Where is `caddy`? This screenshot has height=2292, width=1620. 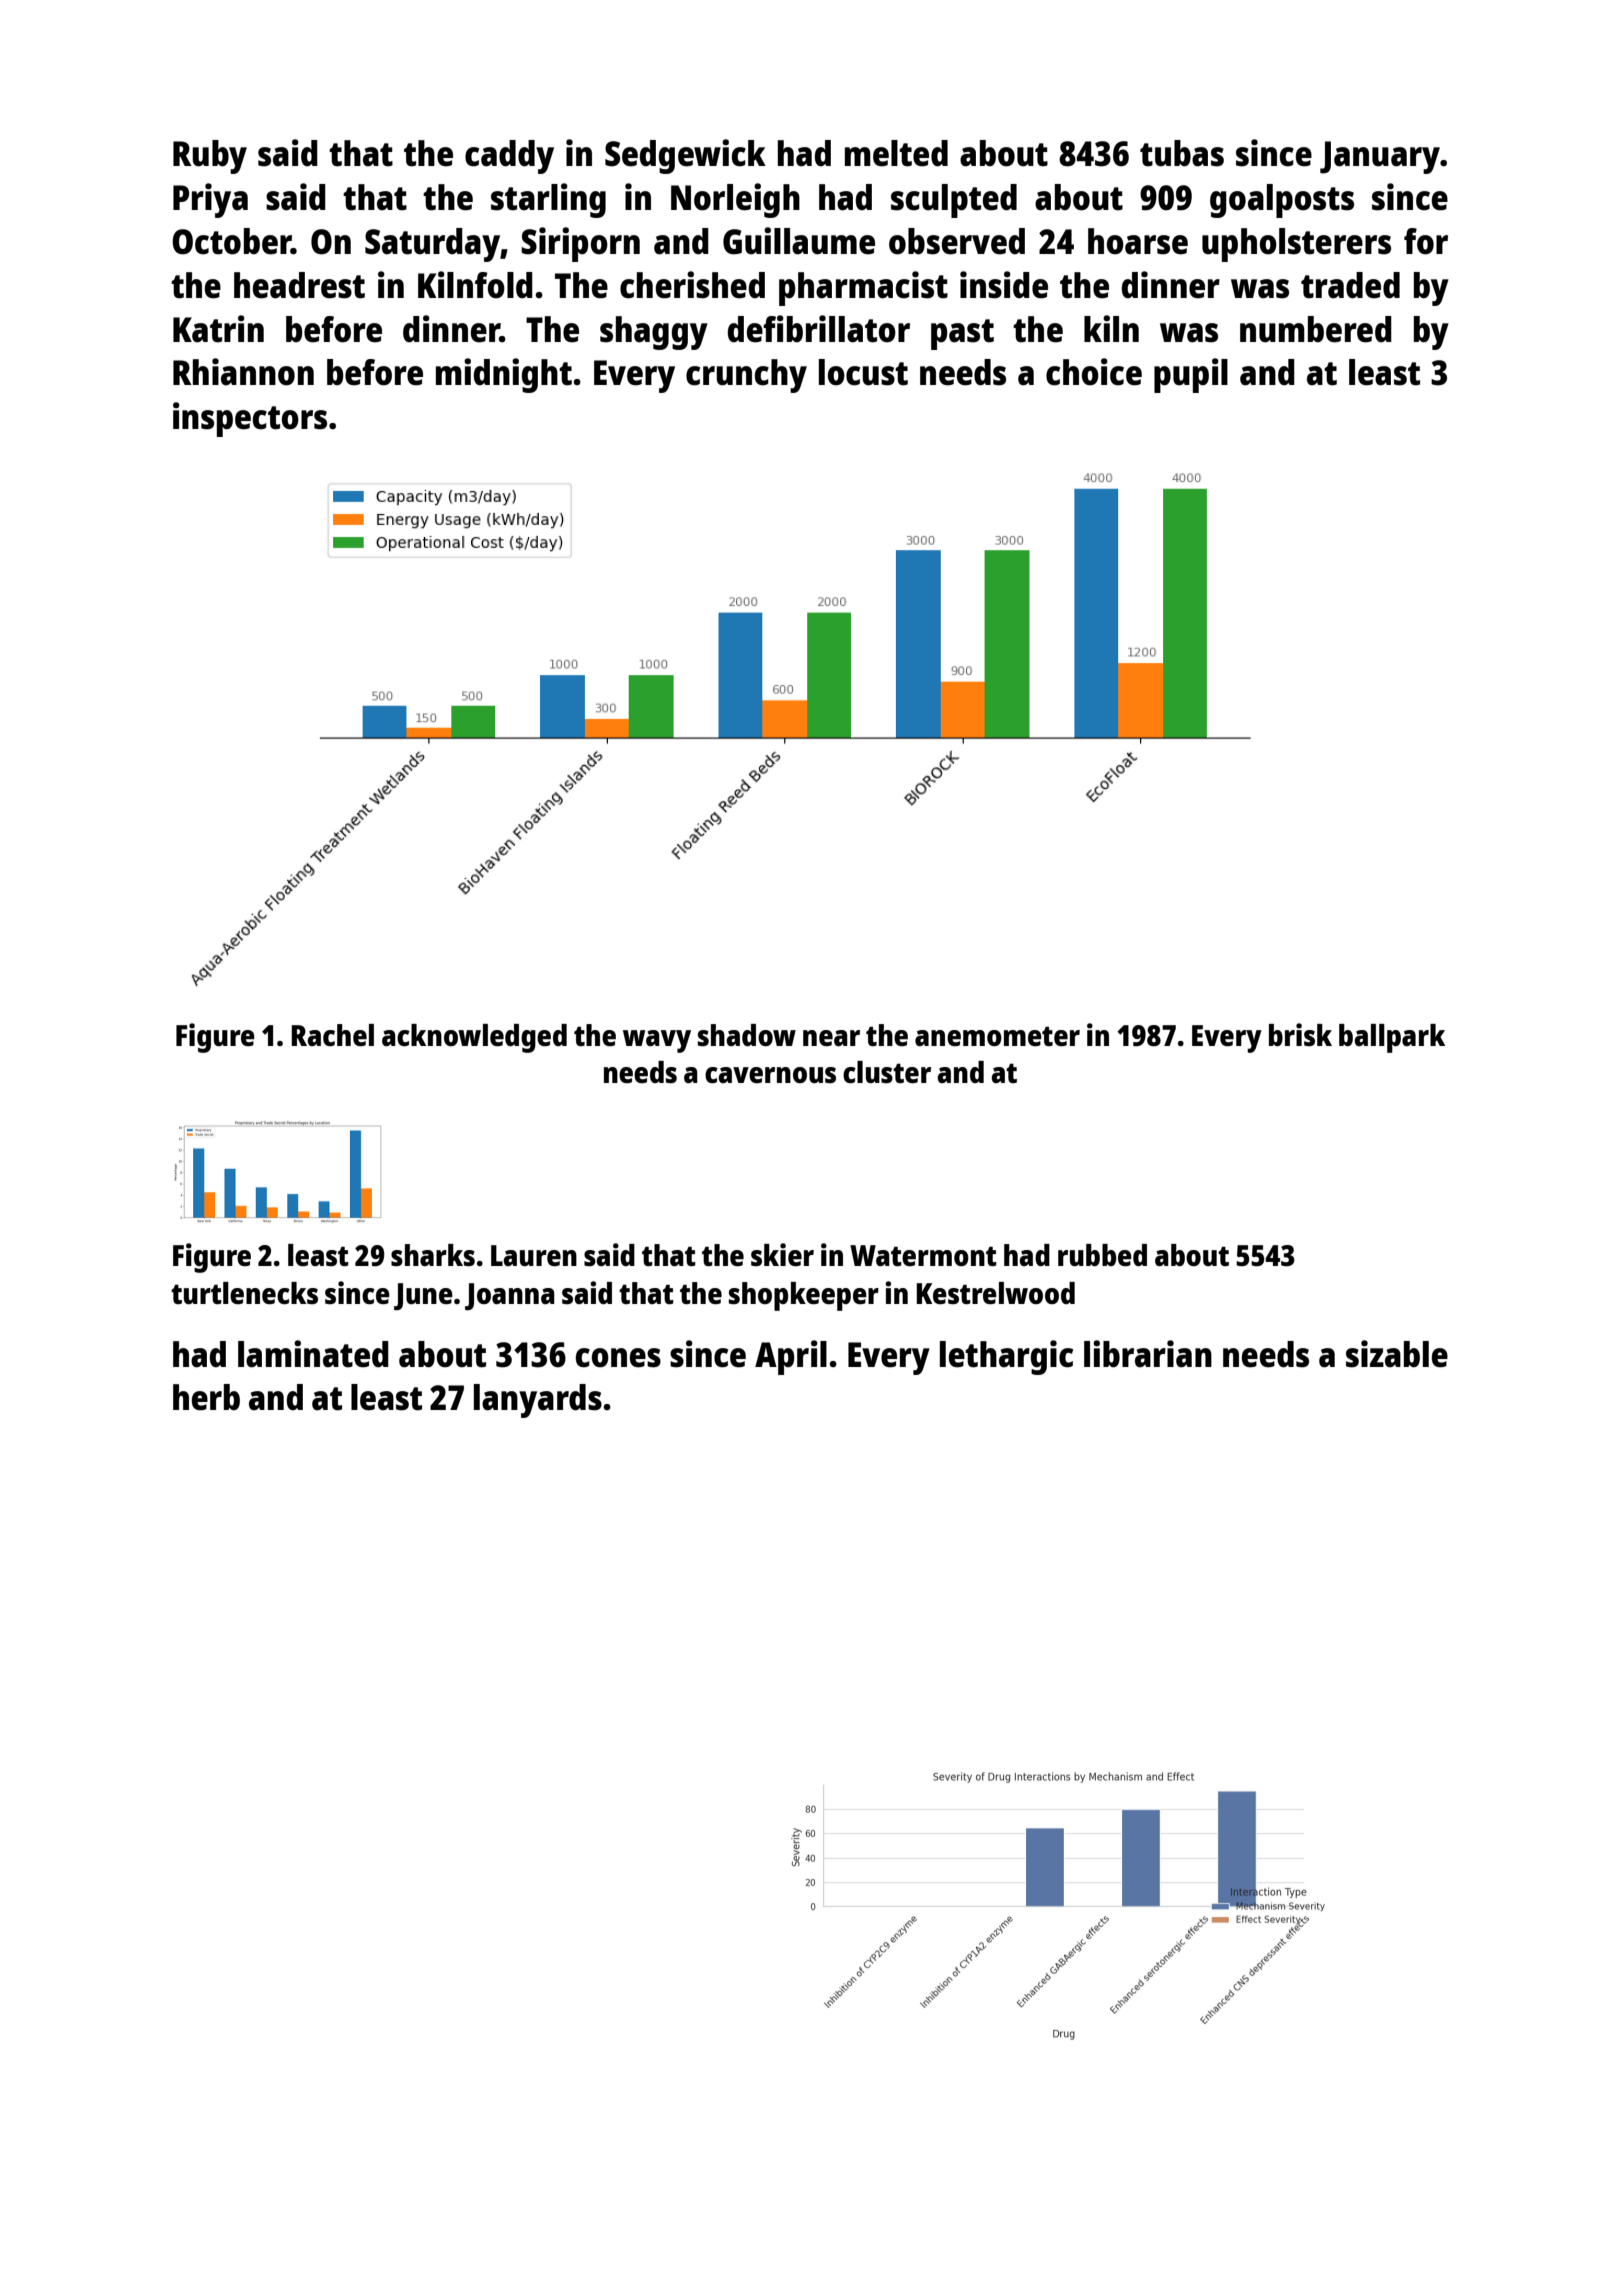
caddy is located at coordinates (509, 157).
